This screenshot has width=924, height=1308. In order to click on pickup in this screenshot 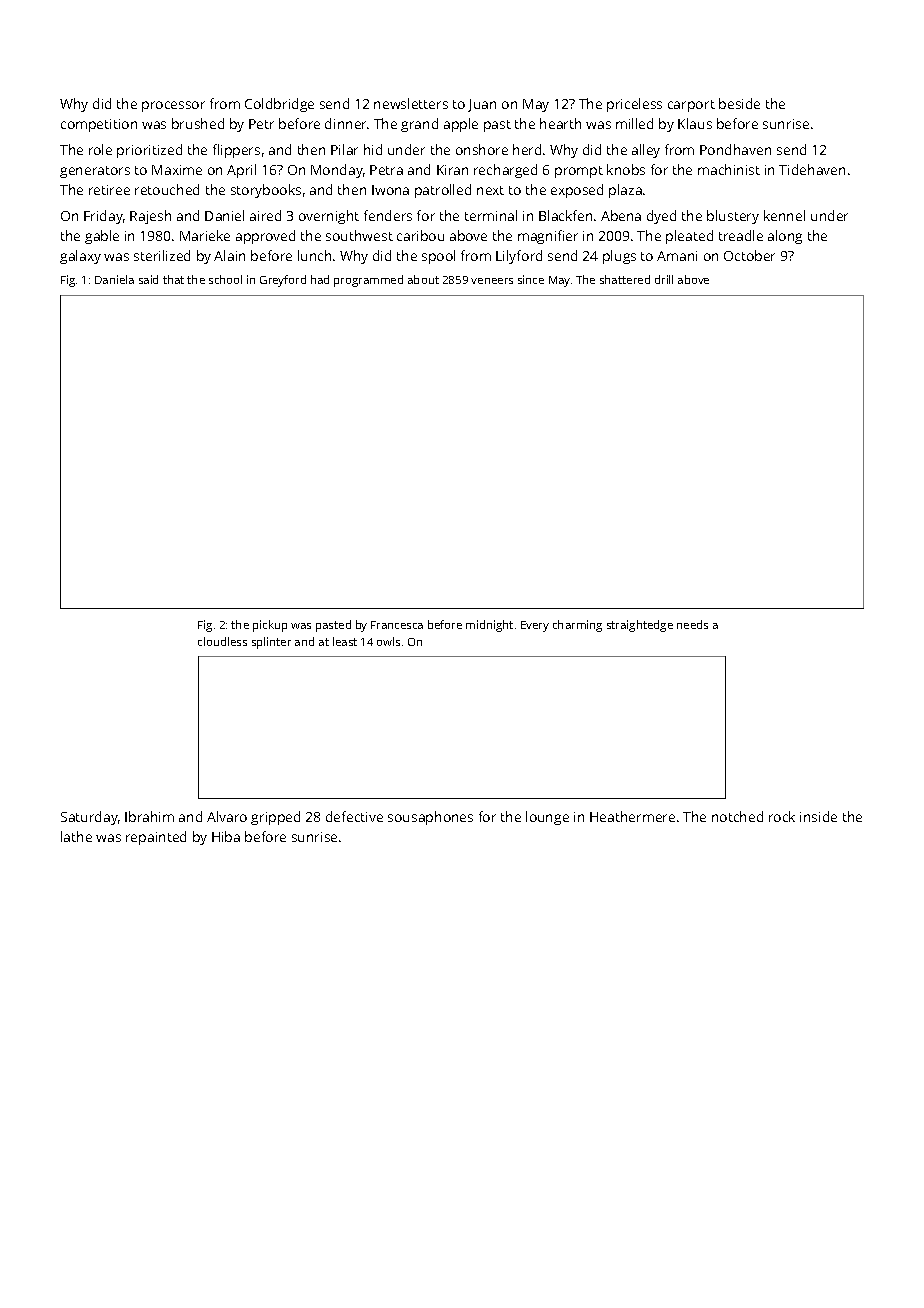, I will do `click(270, 626)`.
